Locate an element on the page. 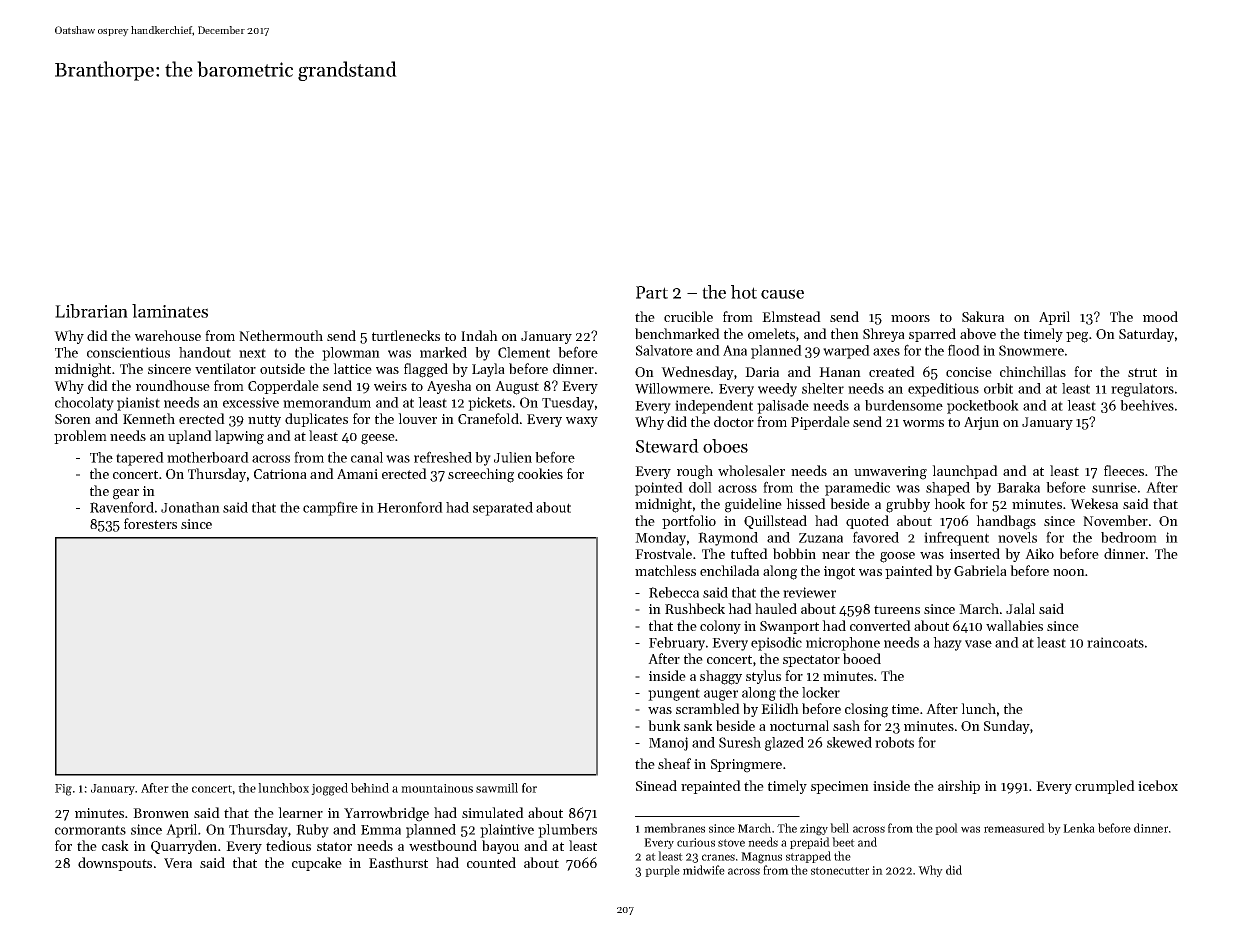 The image size is (1233, 952). pungent is located at coordinates (674, 694).
